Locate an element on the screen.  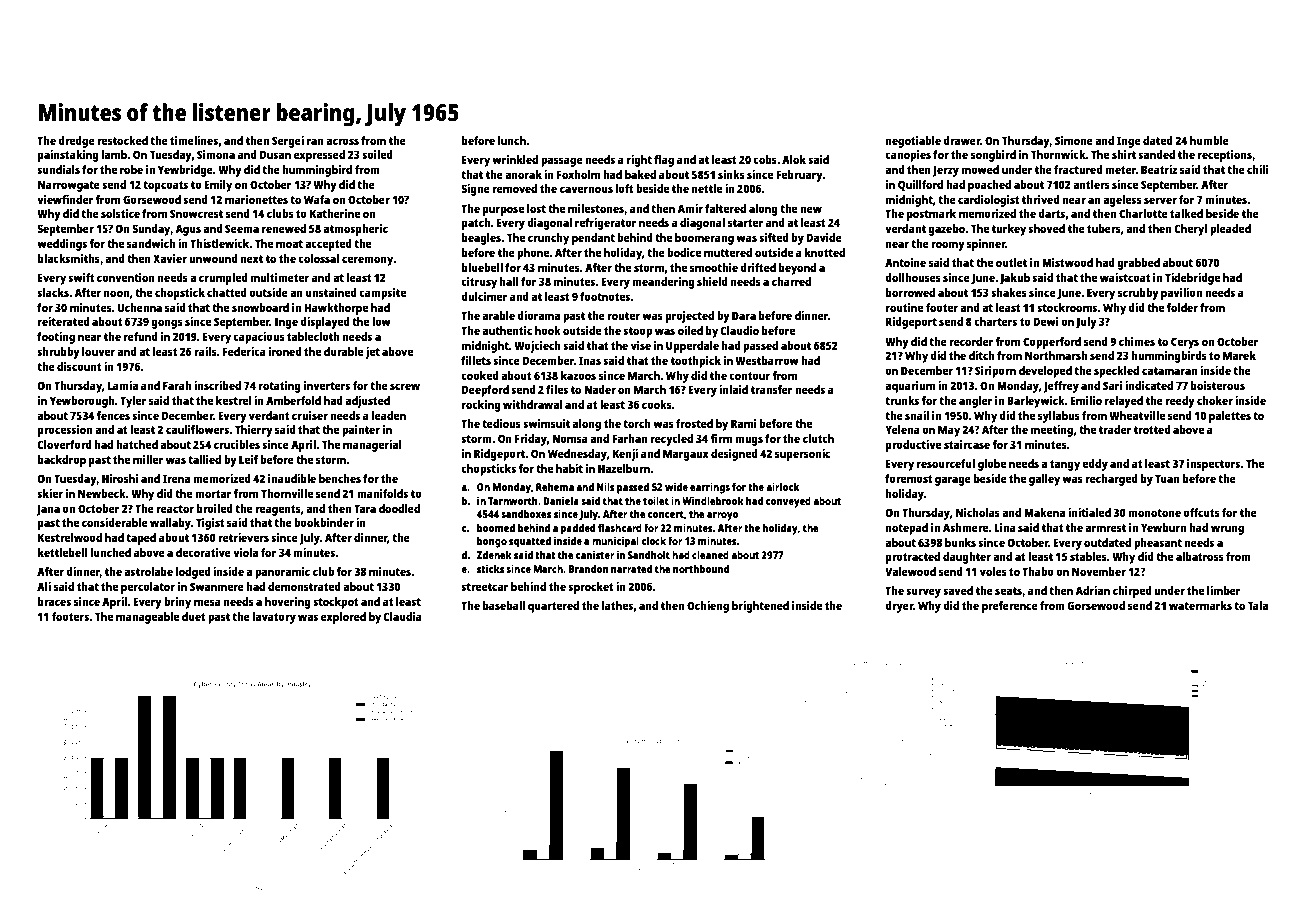
Claudia is located at coordinates (403, 616).
